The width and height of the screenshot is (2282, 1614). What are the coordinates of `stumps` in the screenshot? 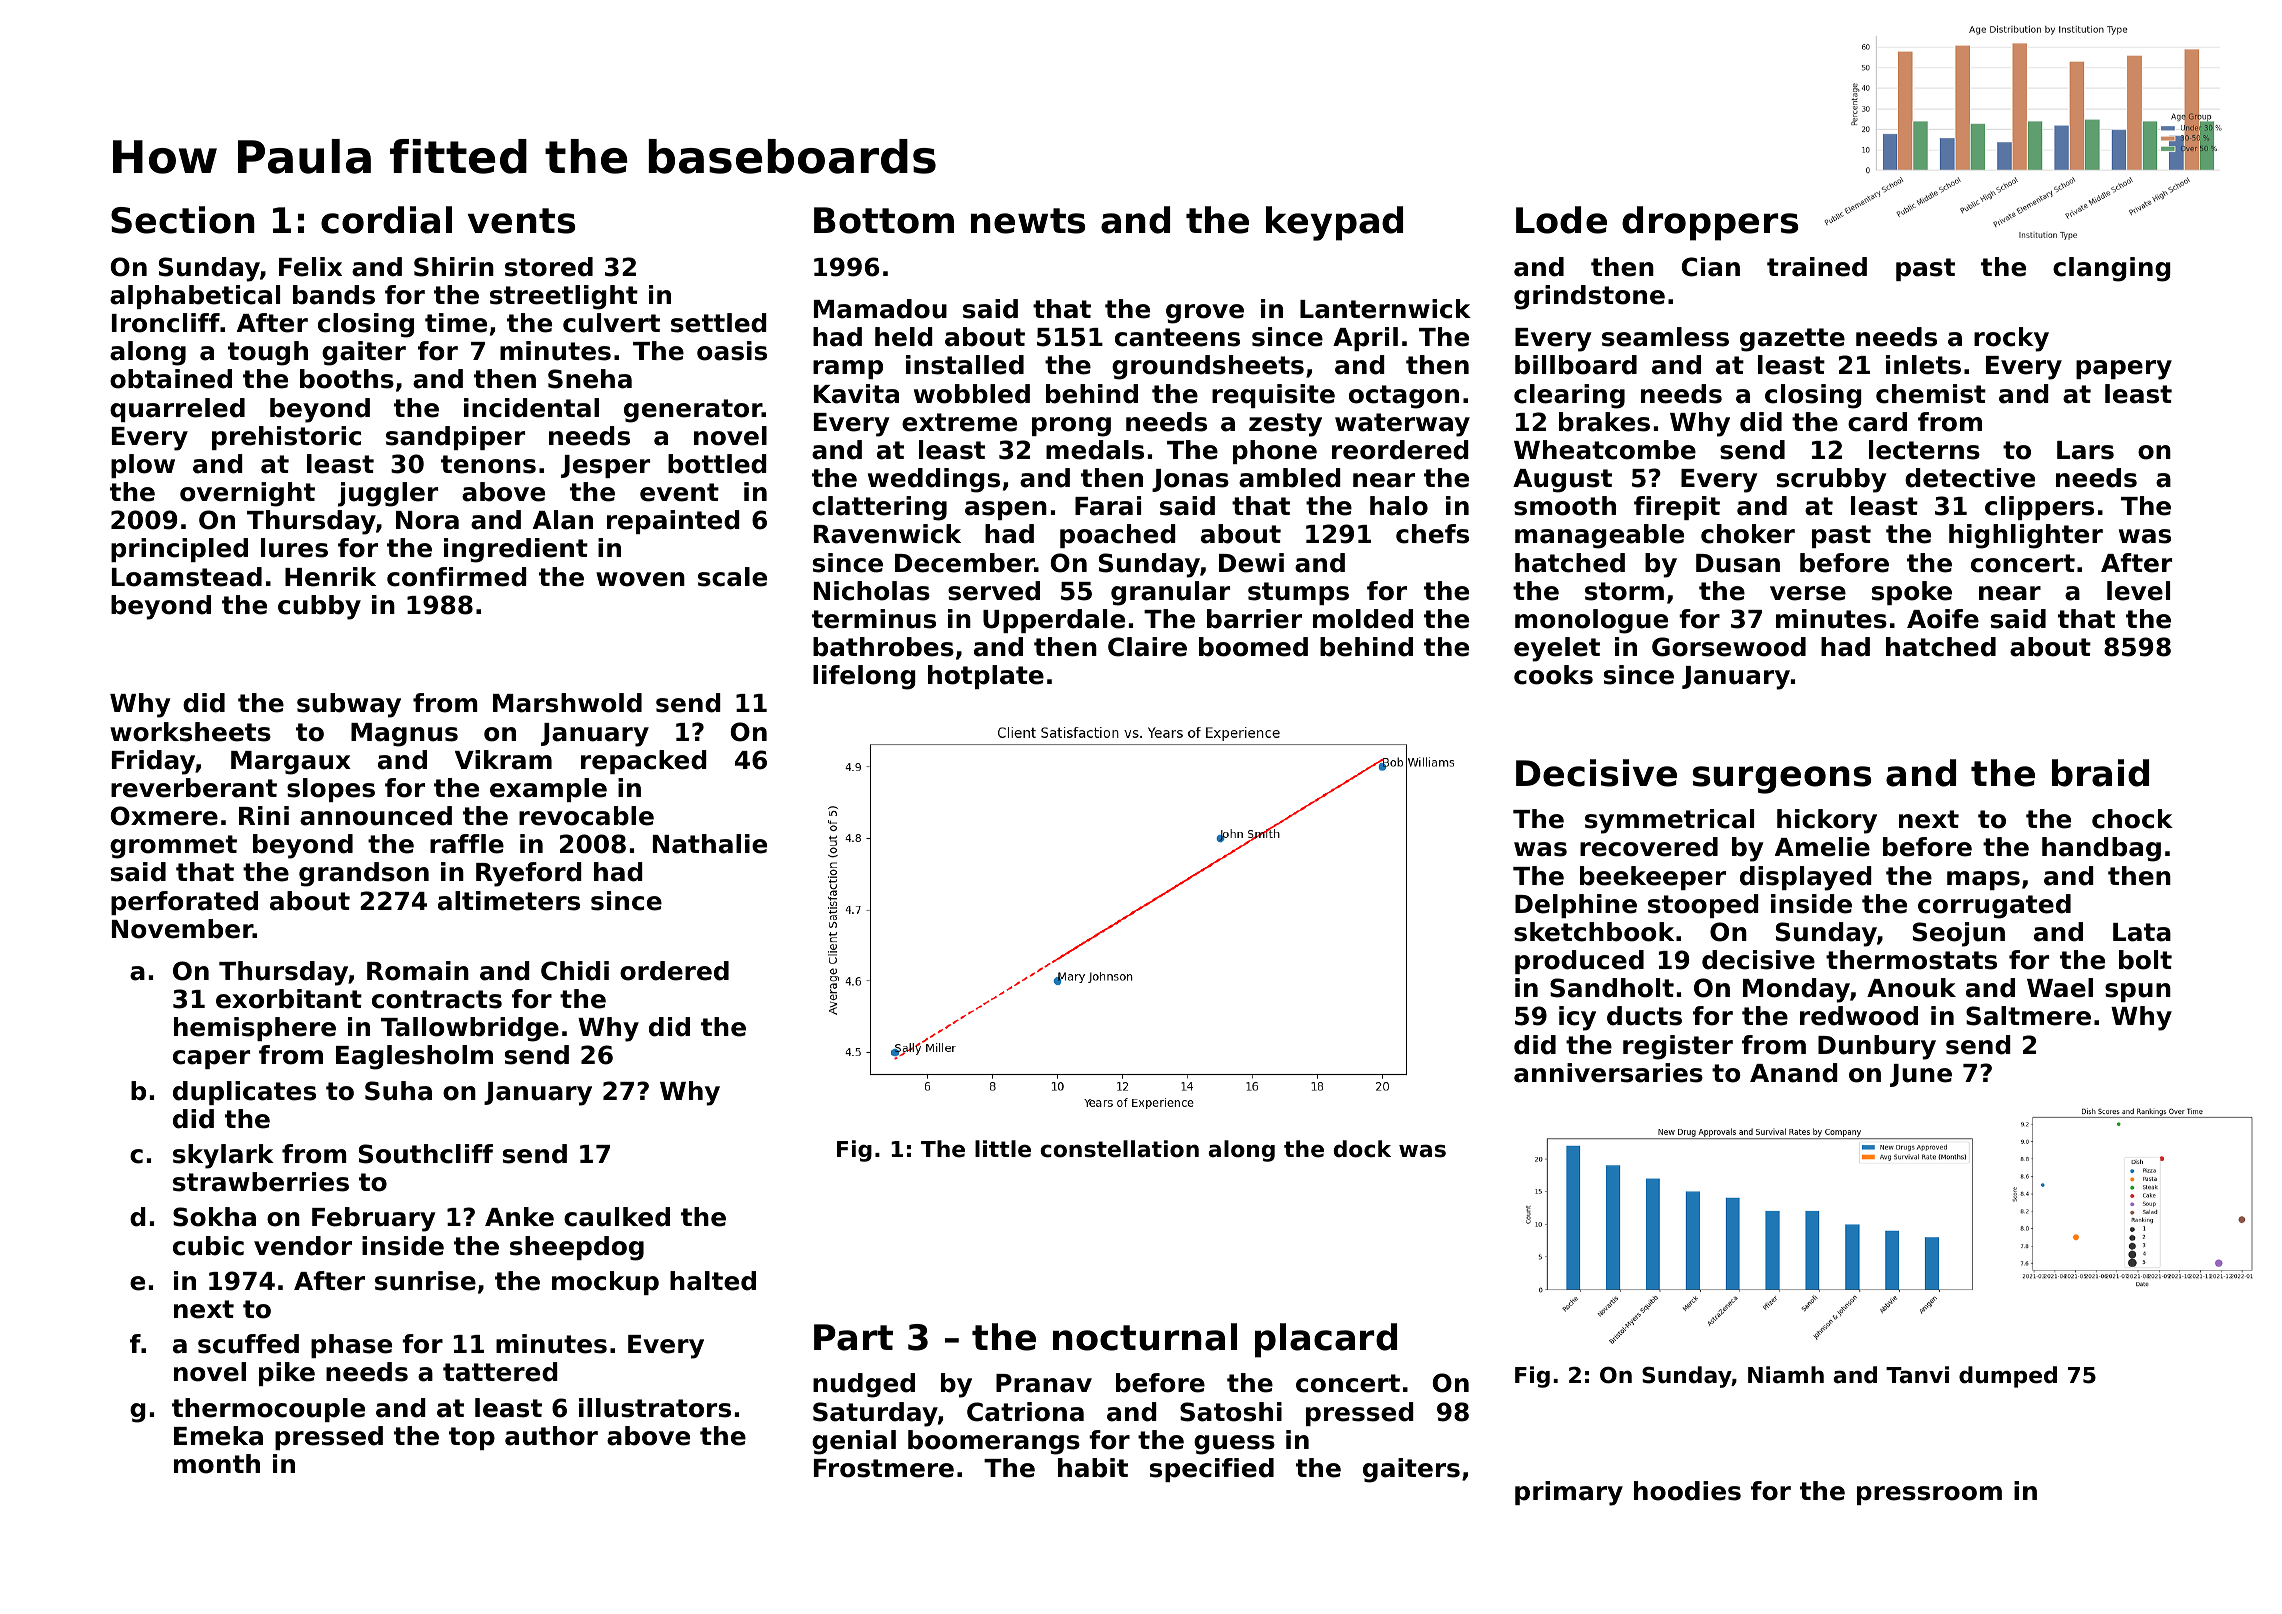 It's located at (1298, 593).
